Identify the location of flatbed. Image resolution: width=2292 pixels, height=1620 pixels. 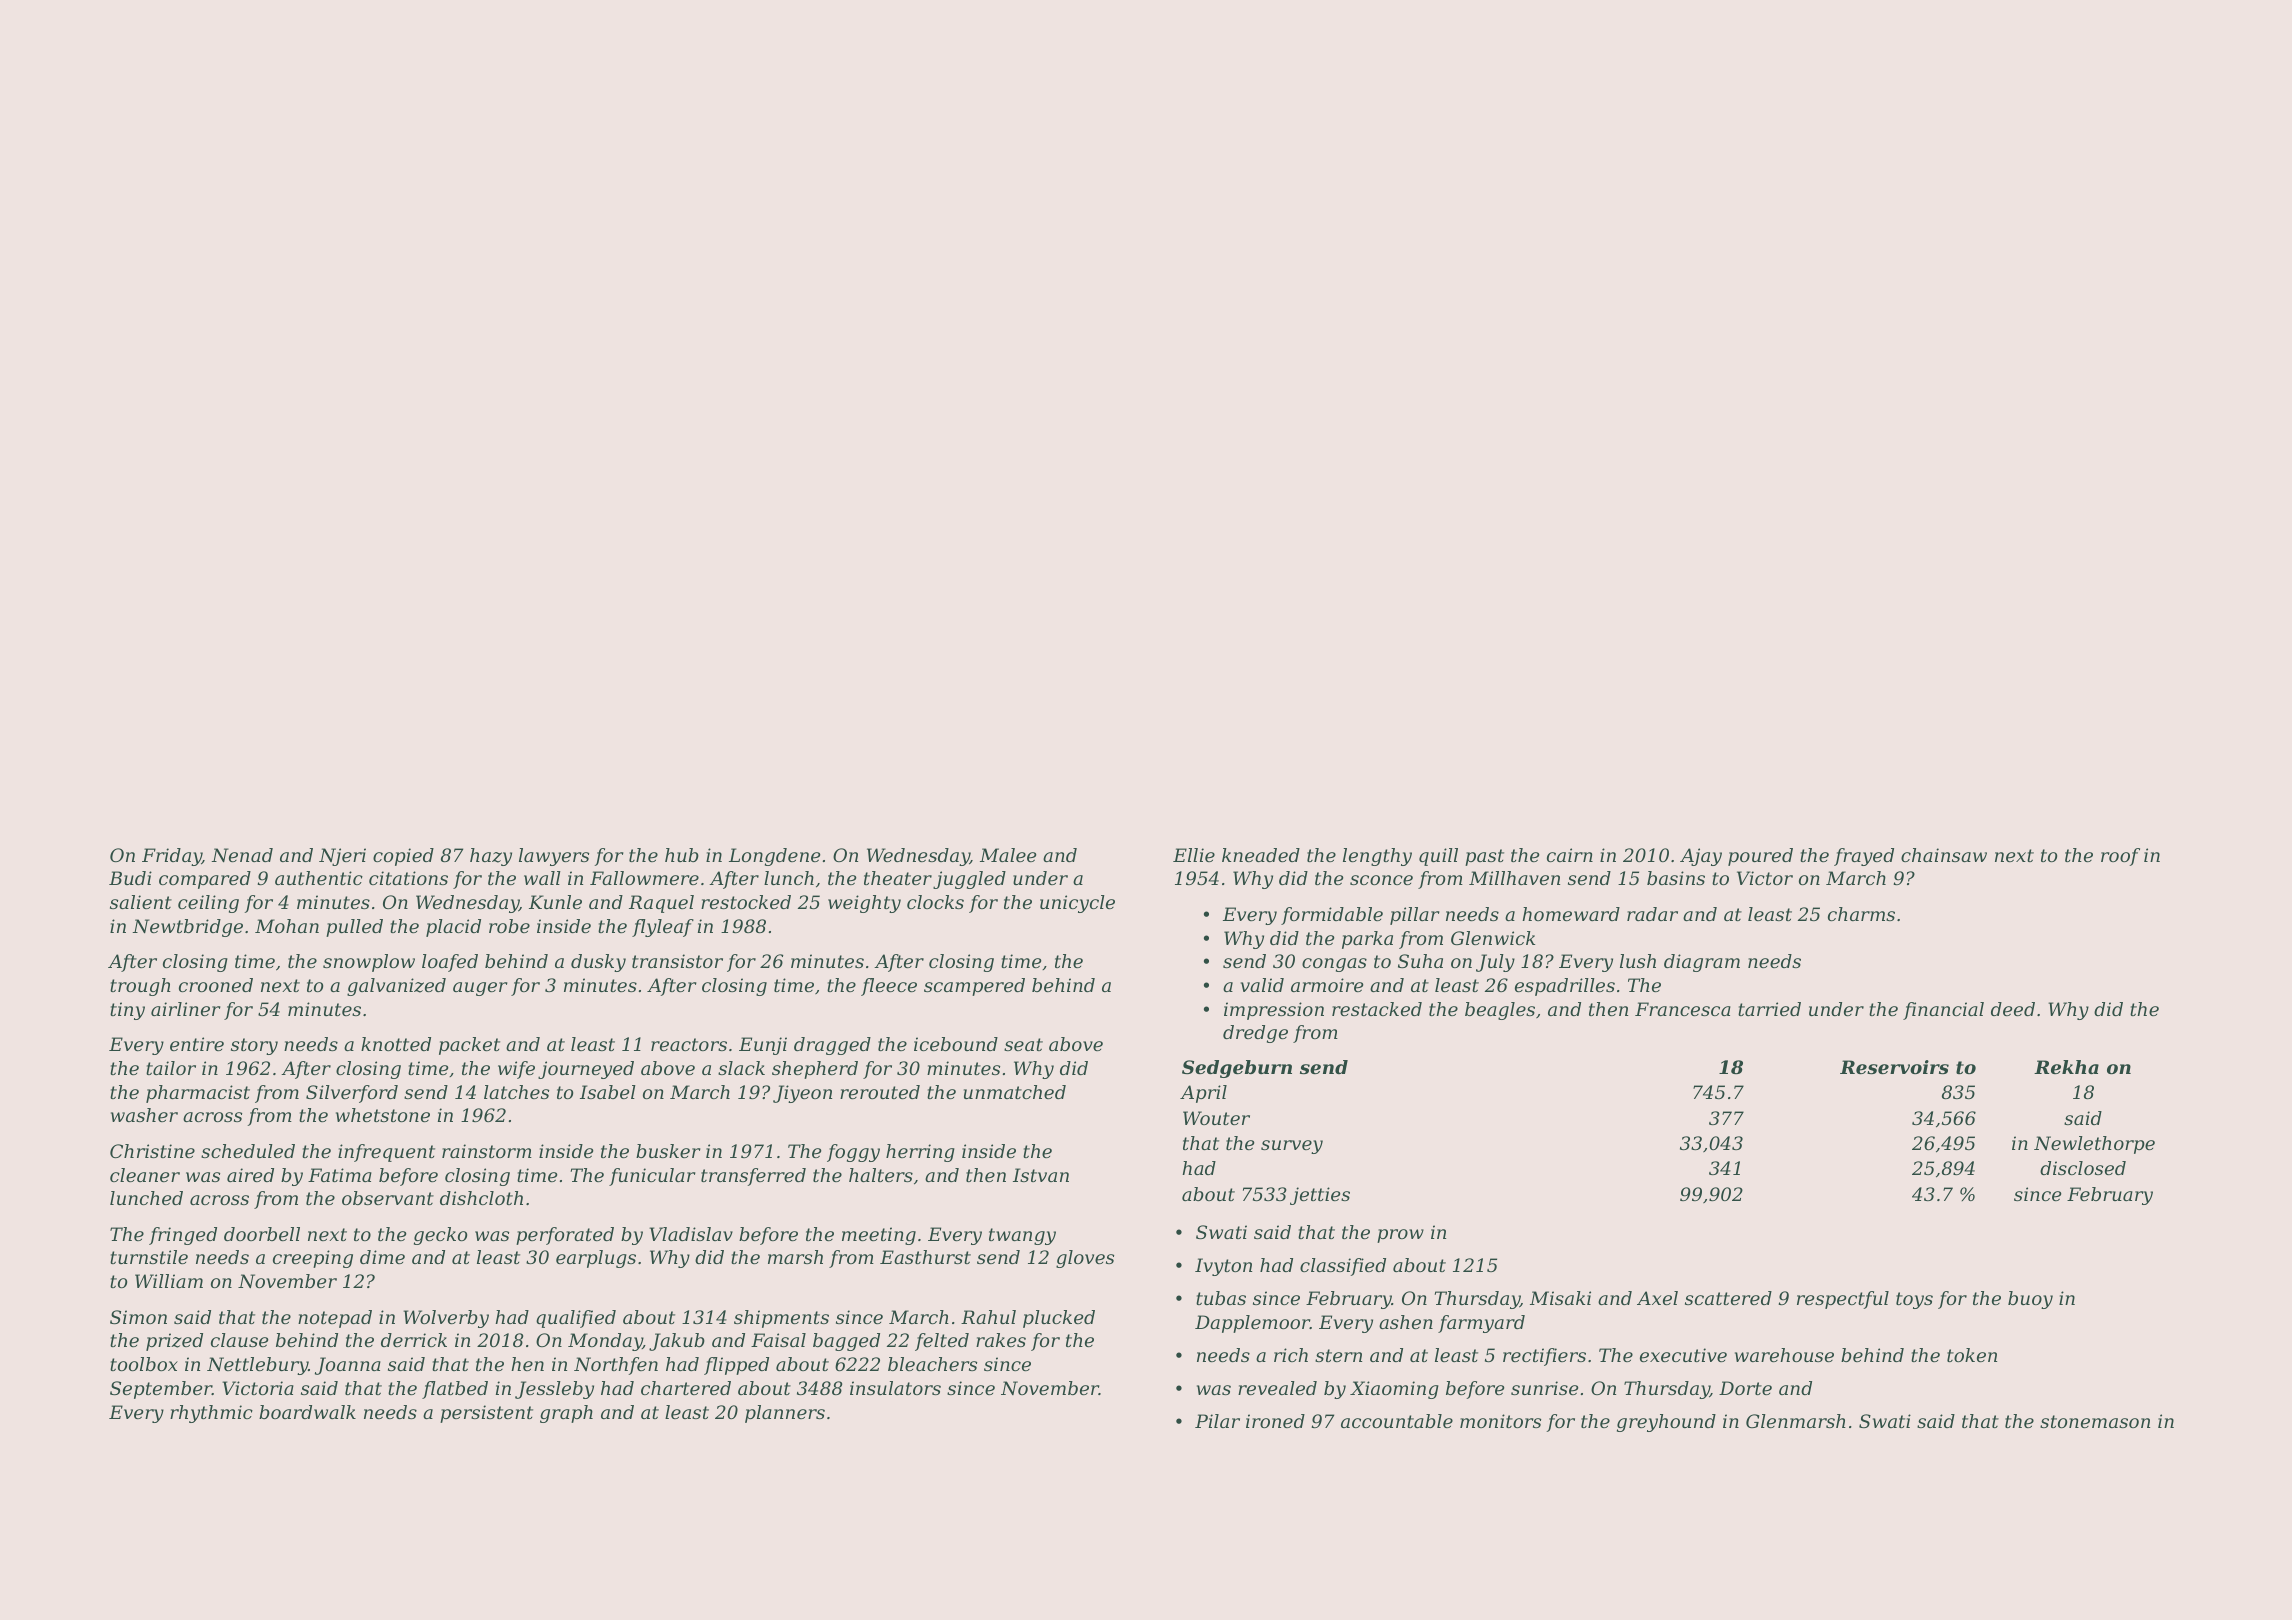
(455, 1390).
